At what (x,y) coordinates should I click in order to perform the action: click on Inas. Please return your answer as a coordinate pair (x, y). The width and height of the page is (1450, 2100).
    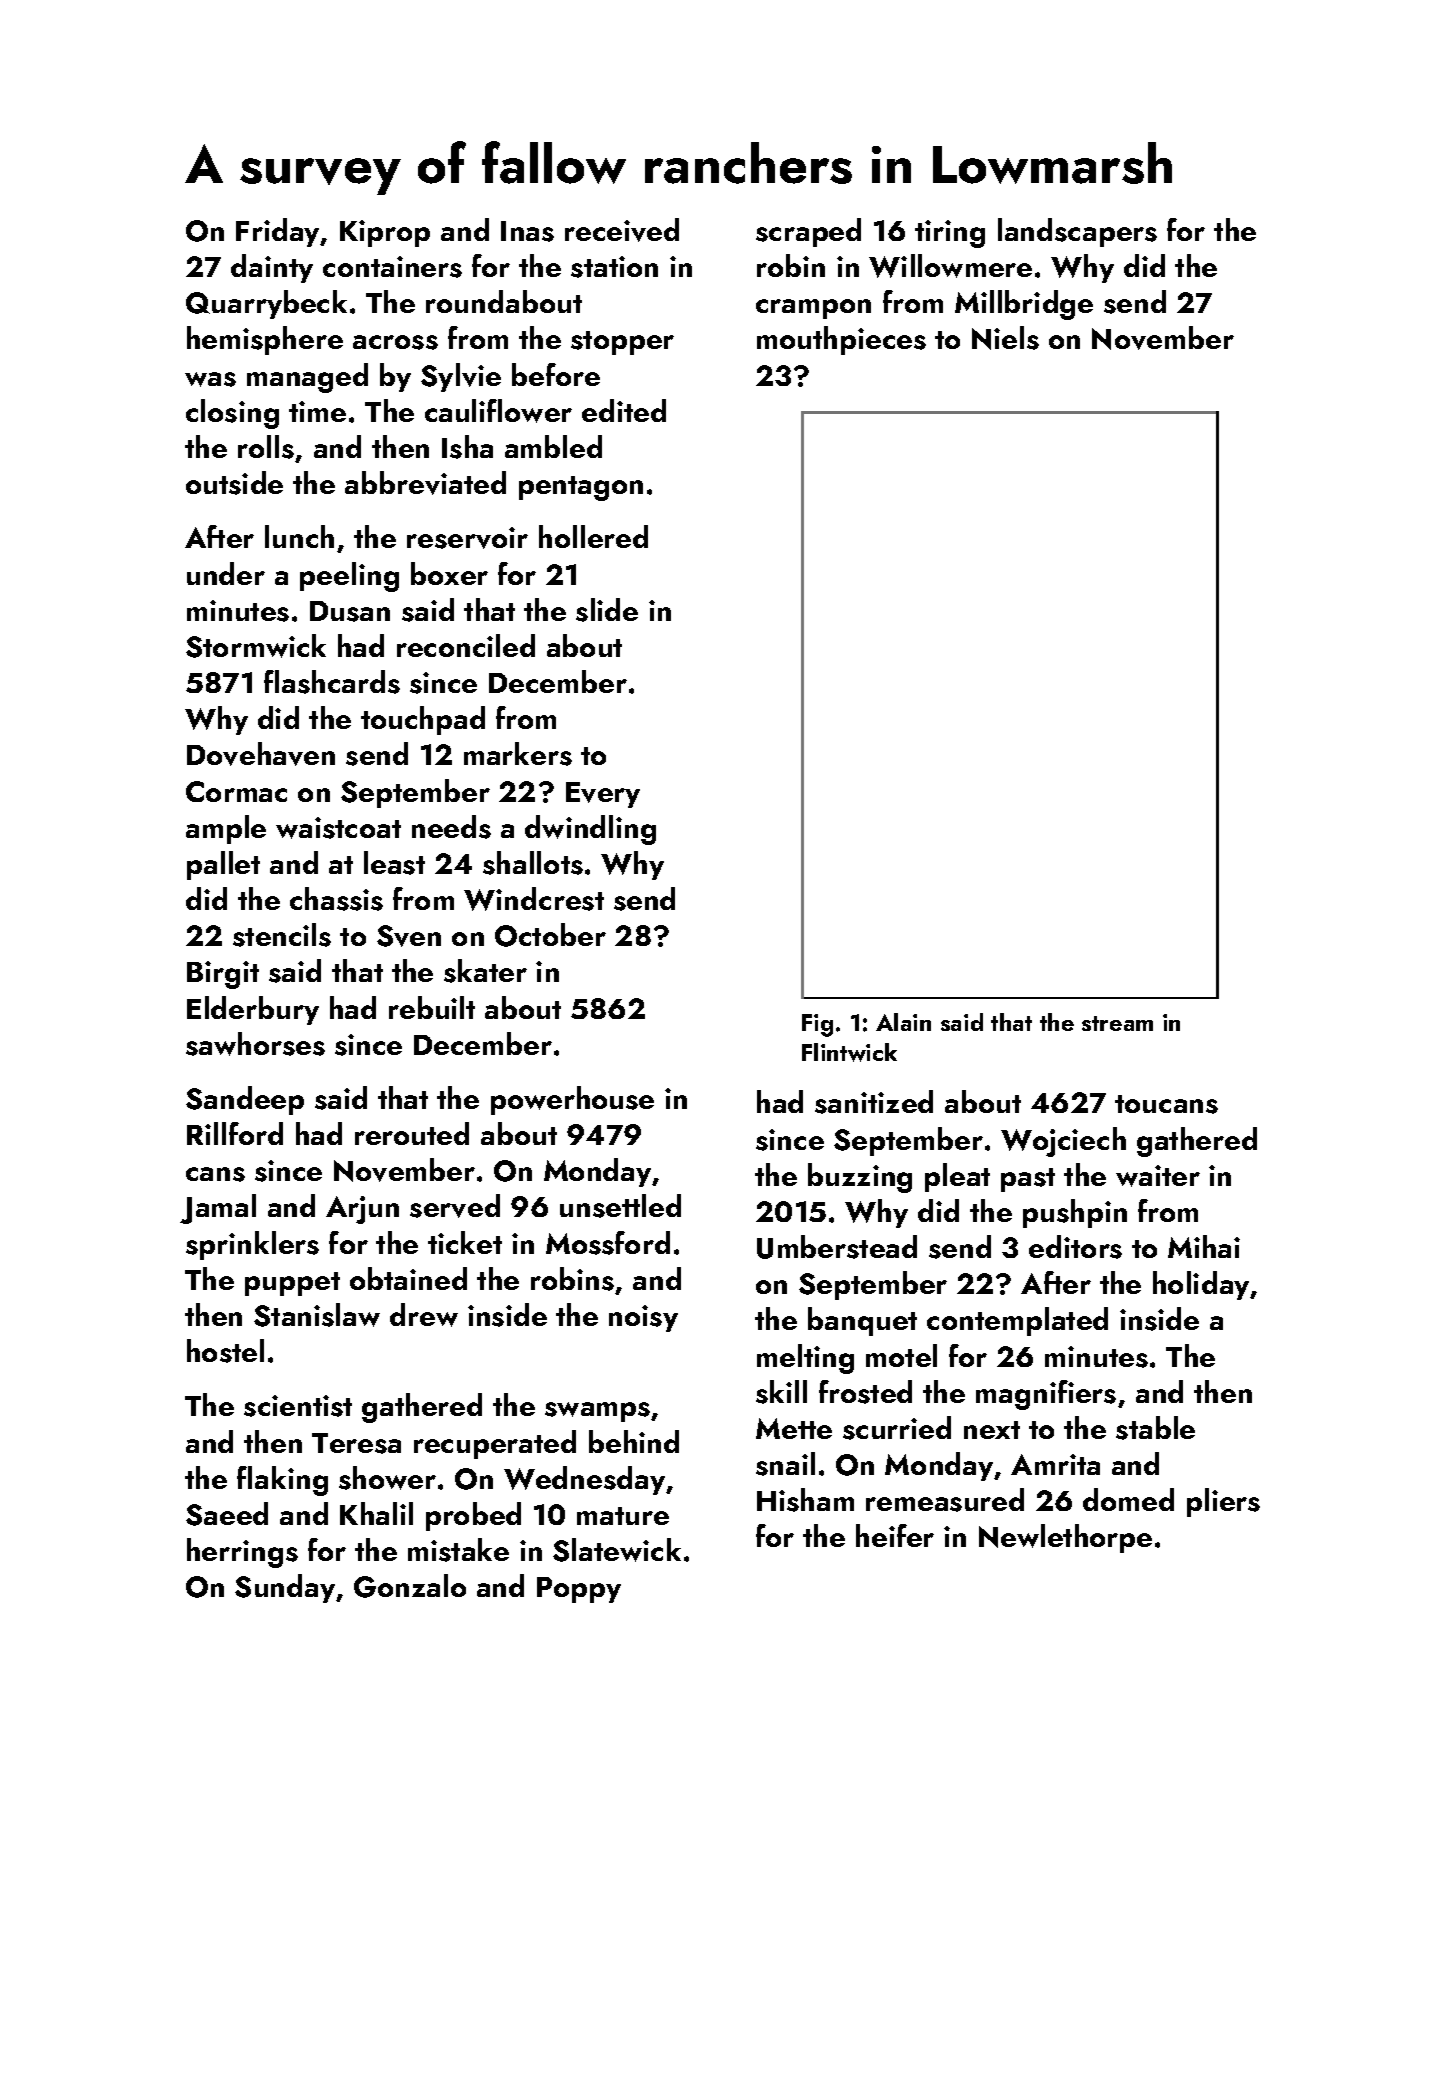
    Looking at the image, I should click on (527, 231).
